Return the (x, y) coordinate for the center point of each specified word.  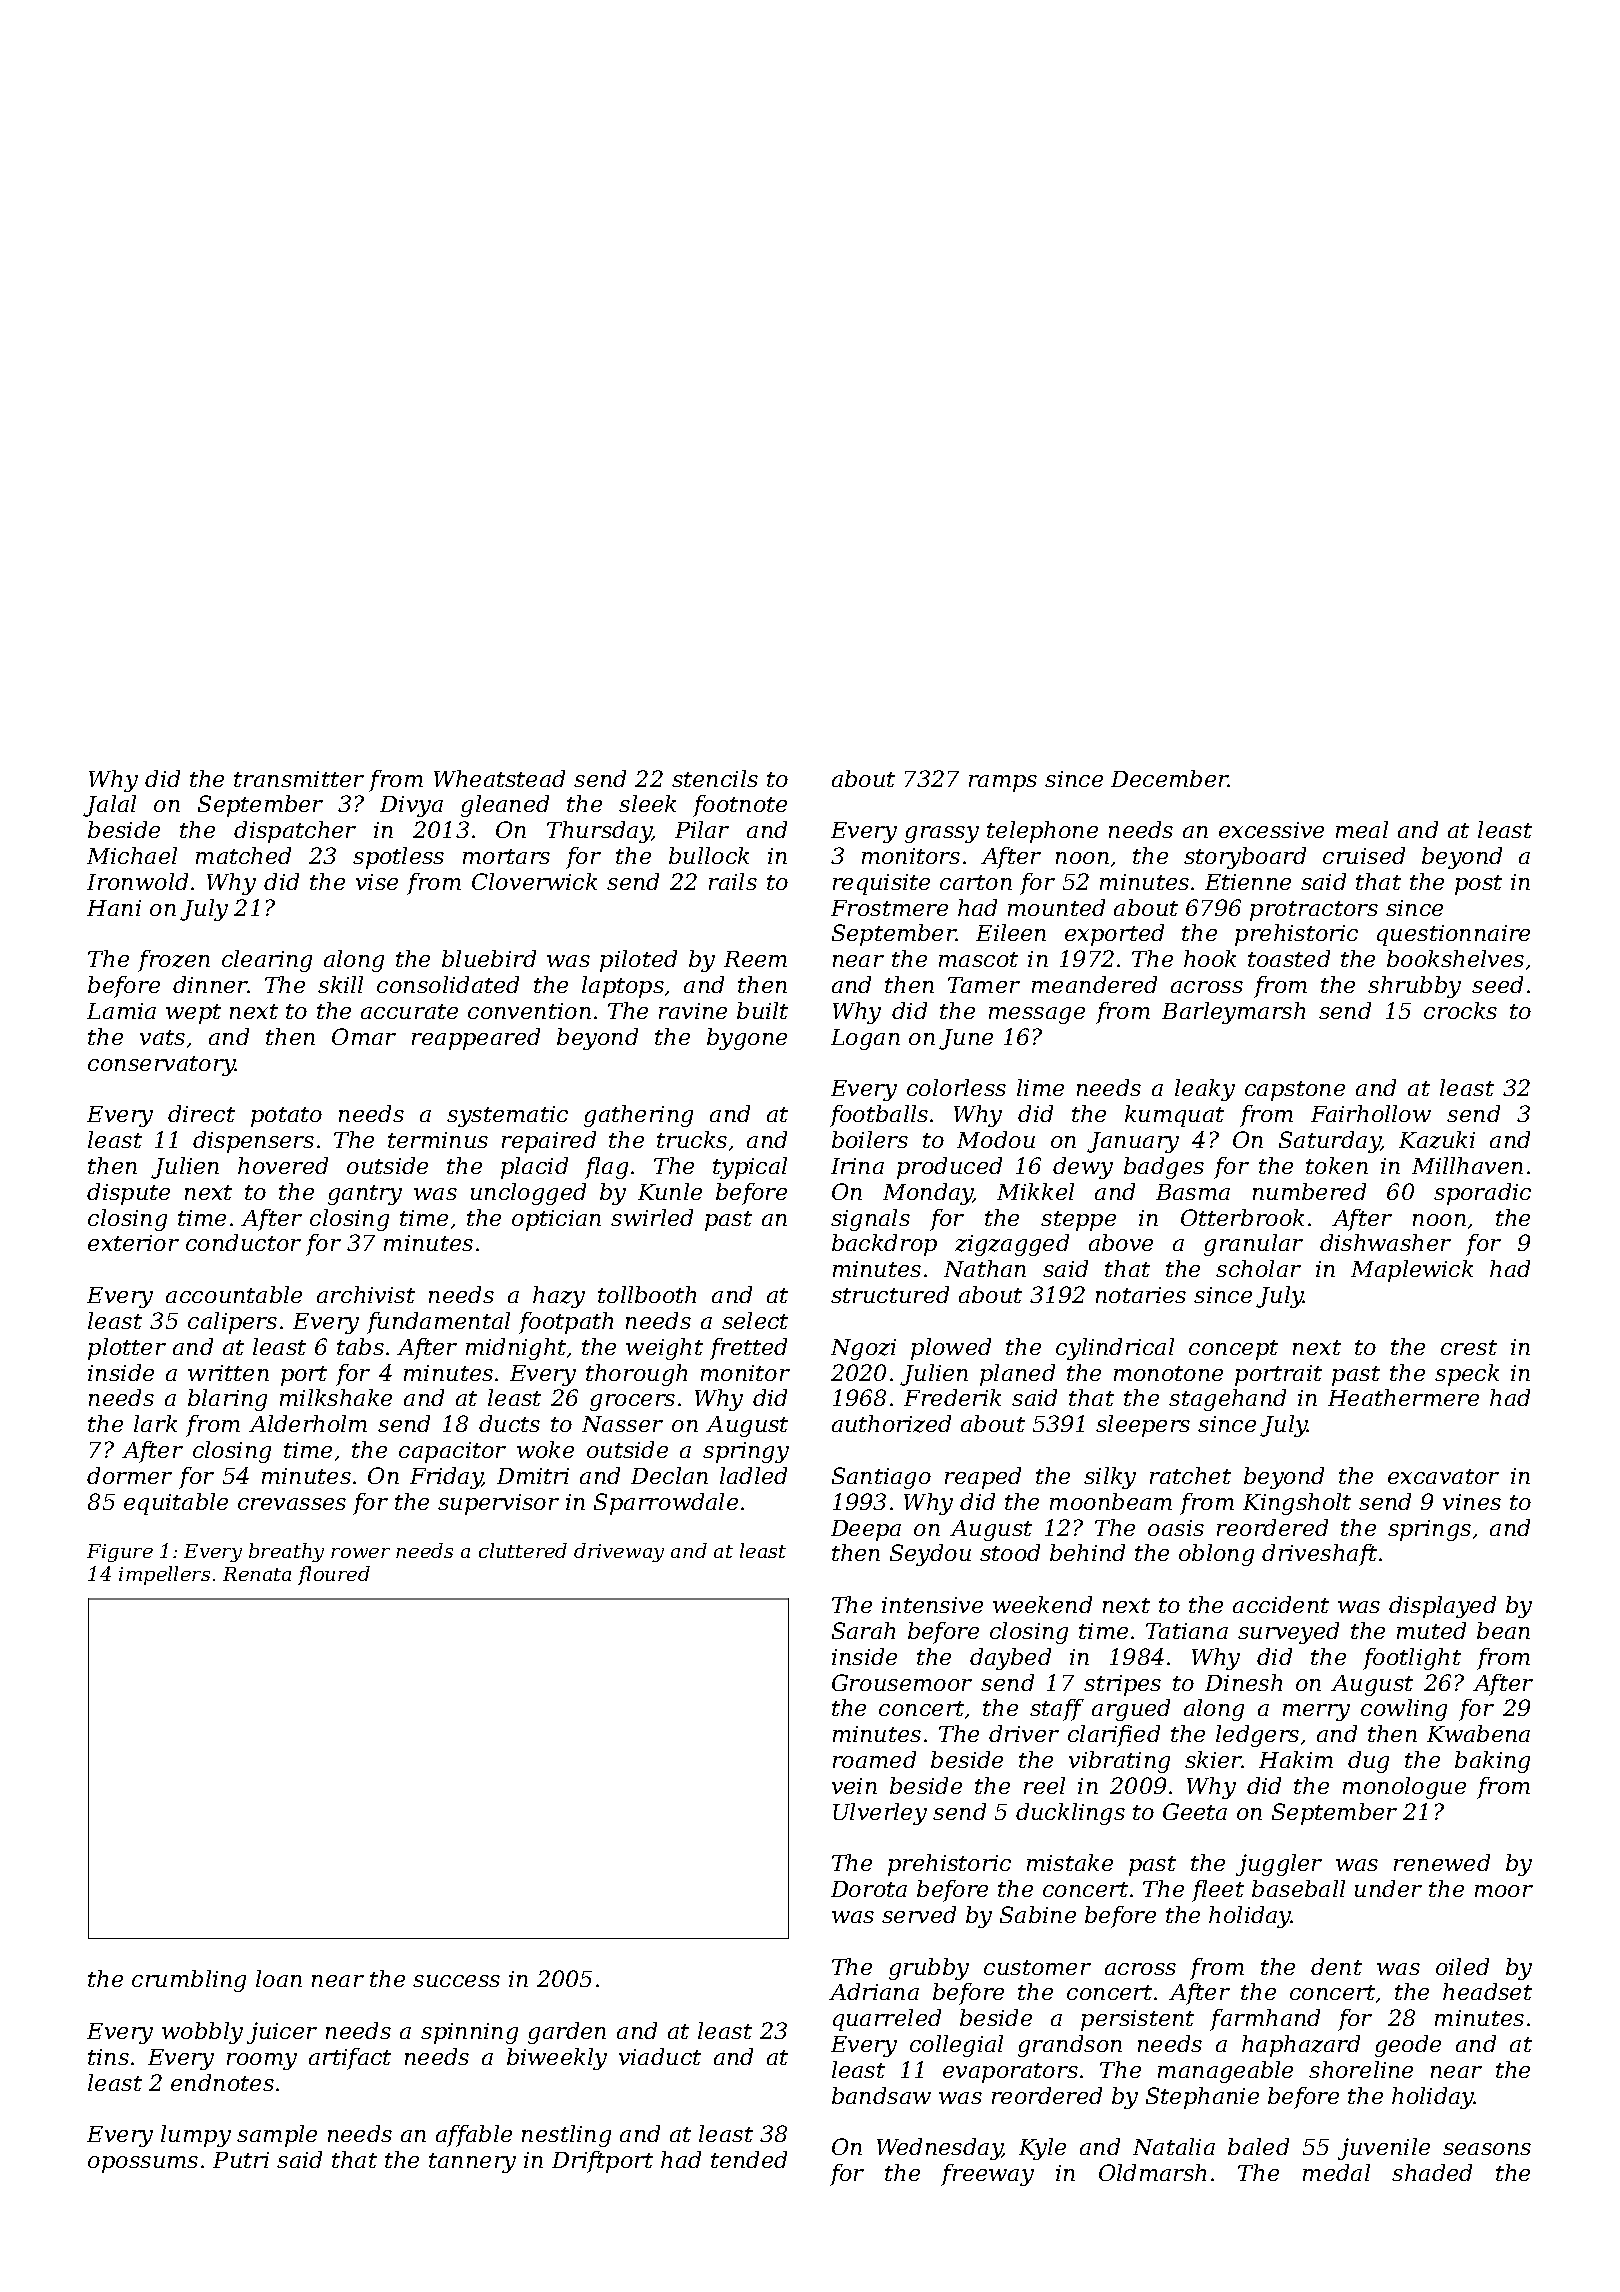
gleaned (505, 806)
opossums (143, 2164)
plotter (127, 1349)
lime (1040, 1087)
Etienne (1248, 882)
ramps (1003, 783)
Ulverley (880, 1814)
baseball (1298, 1888)
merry (1316, 1712)
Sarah (863, 1630)
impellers (164, 1575)
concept (1233, 1350)
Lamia (121, 1011)
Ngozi (863, 1349)
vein (854, 1786)
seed (1497, 984)
